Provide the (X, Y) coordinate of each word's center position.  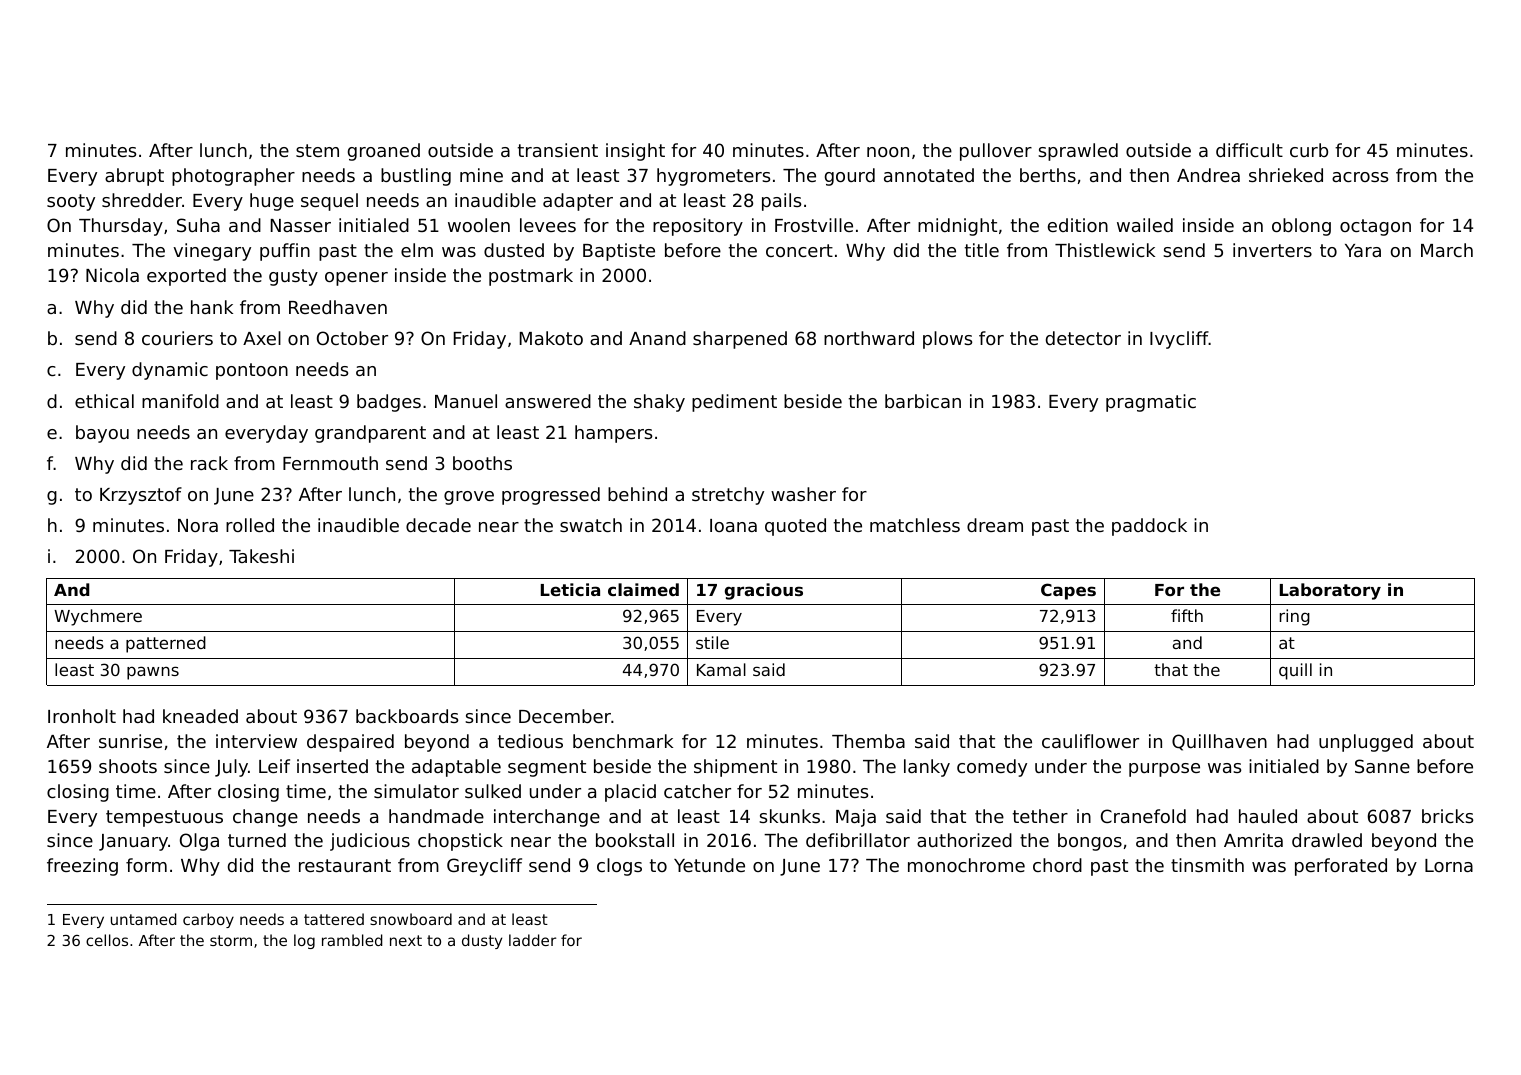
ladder (532, 940)
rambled (352, 940)
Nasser (301, 225)
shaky (659, 403)
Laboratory (1330, 591)
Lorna (1449, 865)
